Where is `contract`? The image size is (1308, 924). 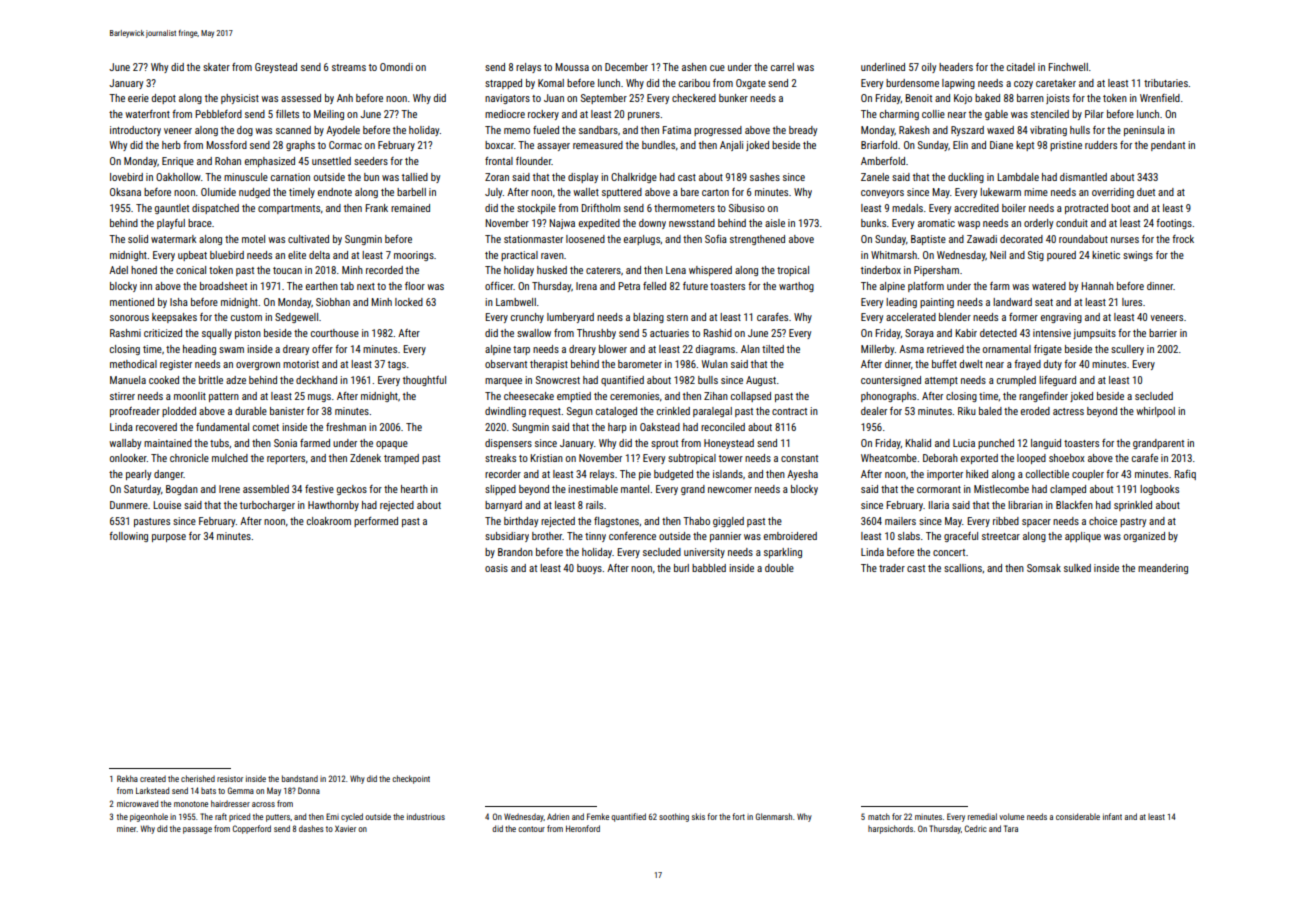
contract is located at coordinates (789, 411).
